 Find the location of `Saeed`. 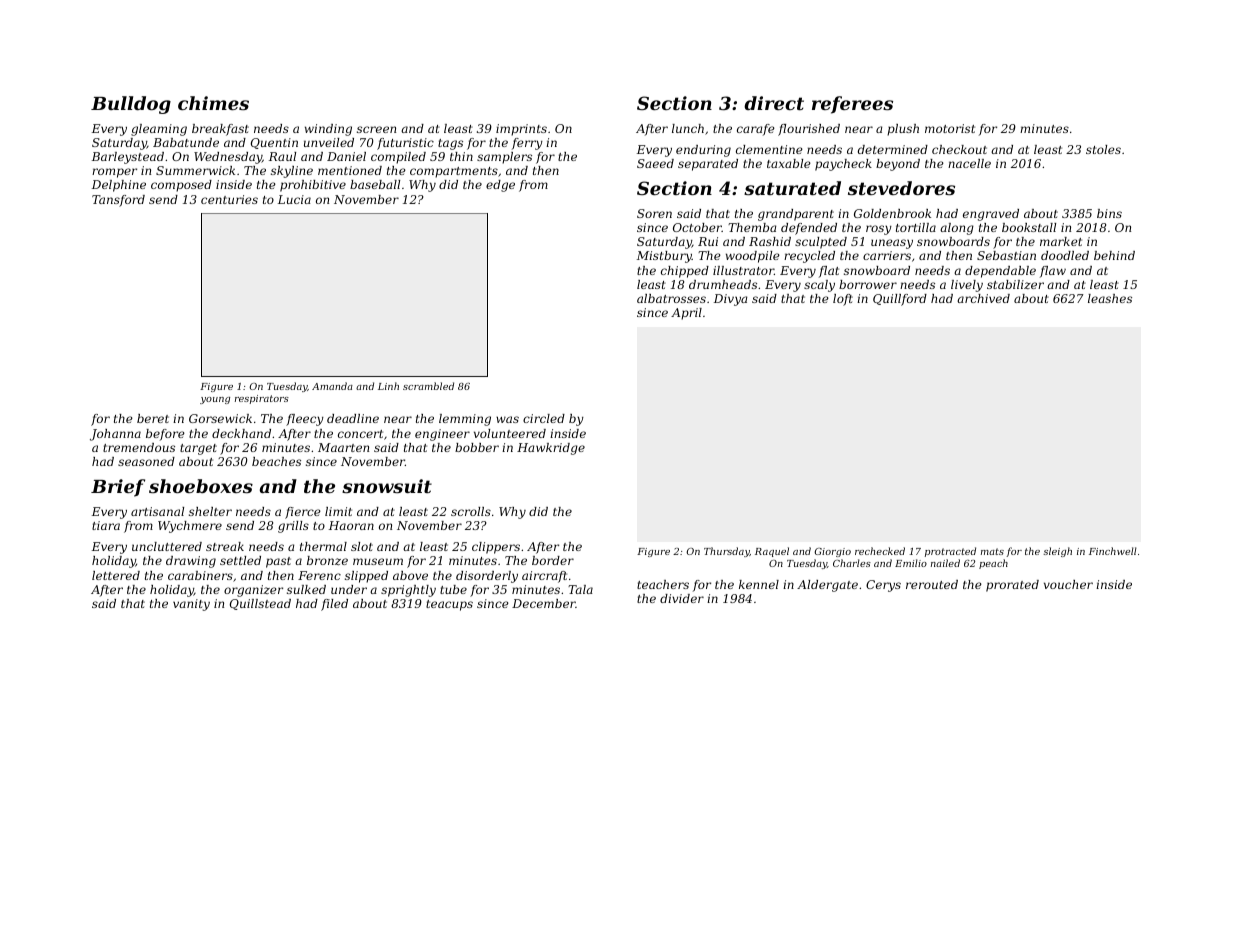

Saeed is located at coordinates (655, 163).
